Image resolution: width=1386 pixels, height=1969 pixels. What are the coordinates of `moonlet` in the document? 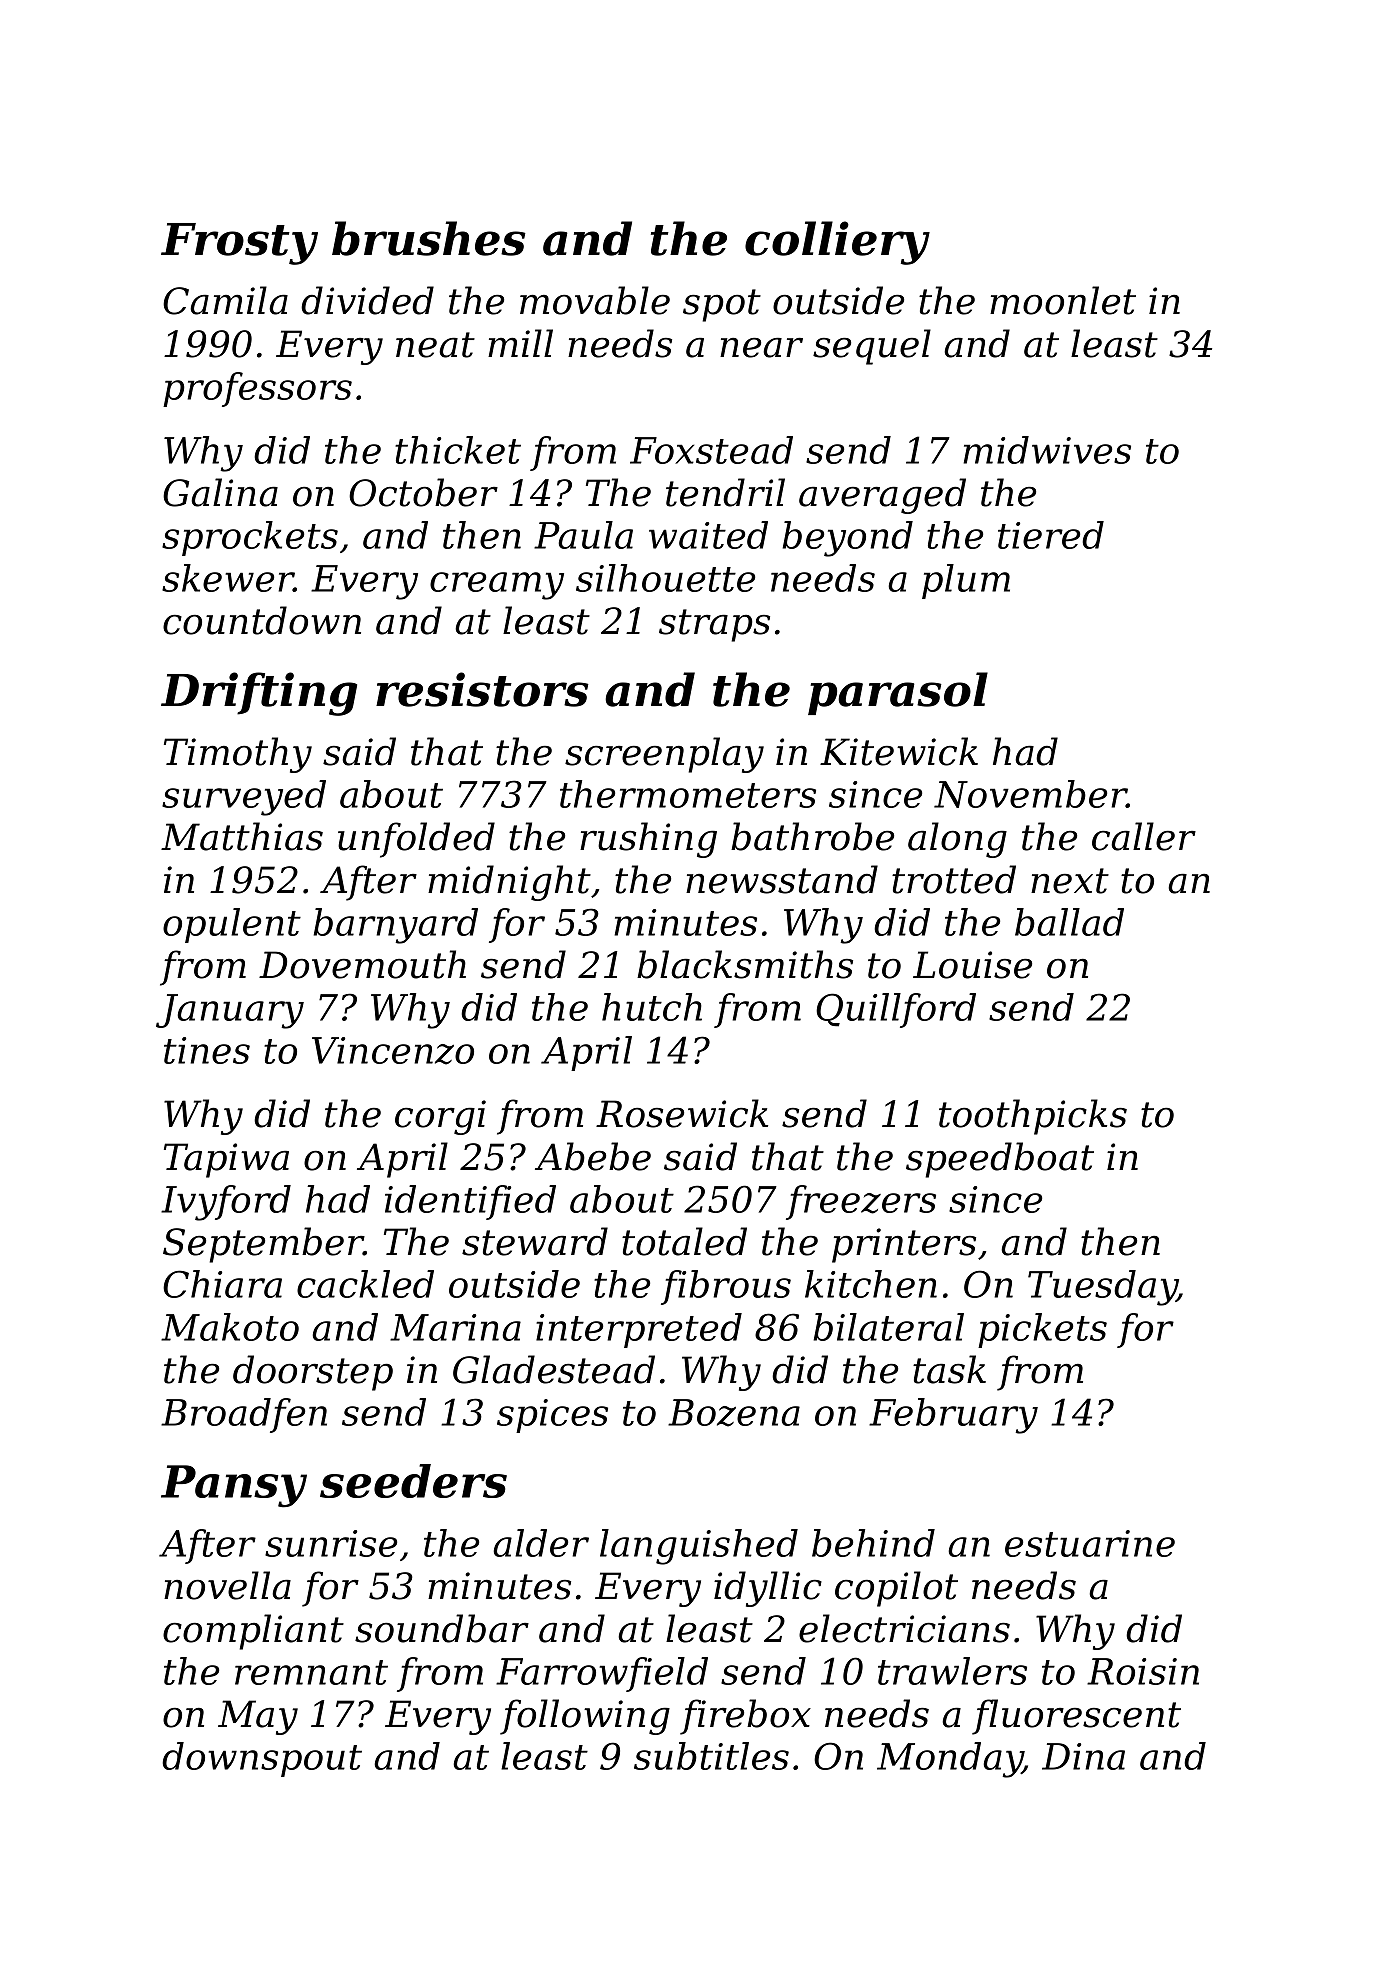 It's located at (1063, 300).
